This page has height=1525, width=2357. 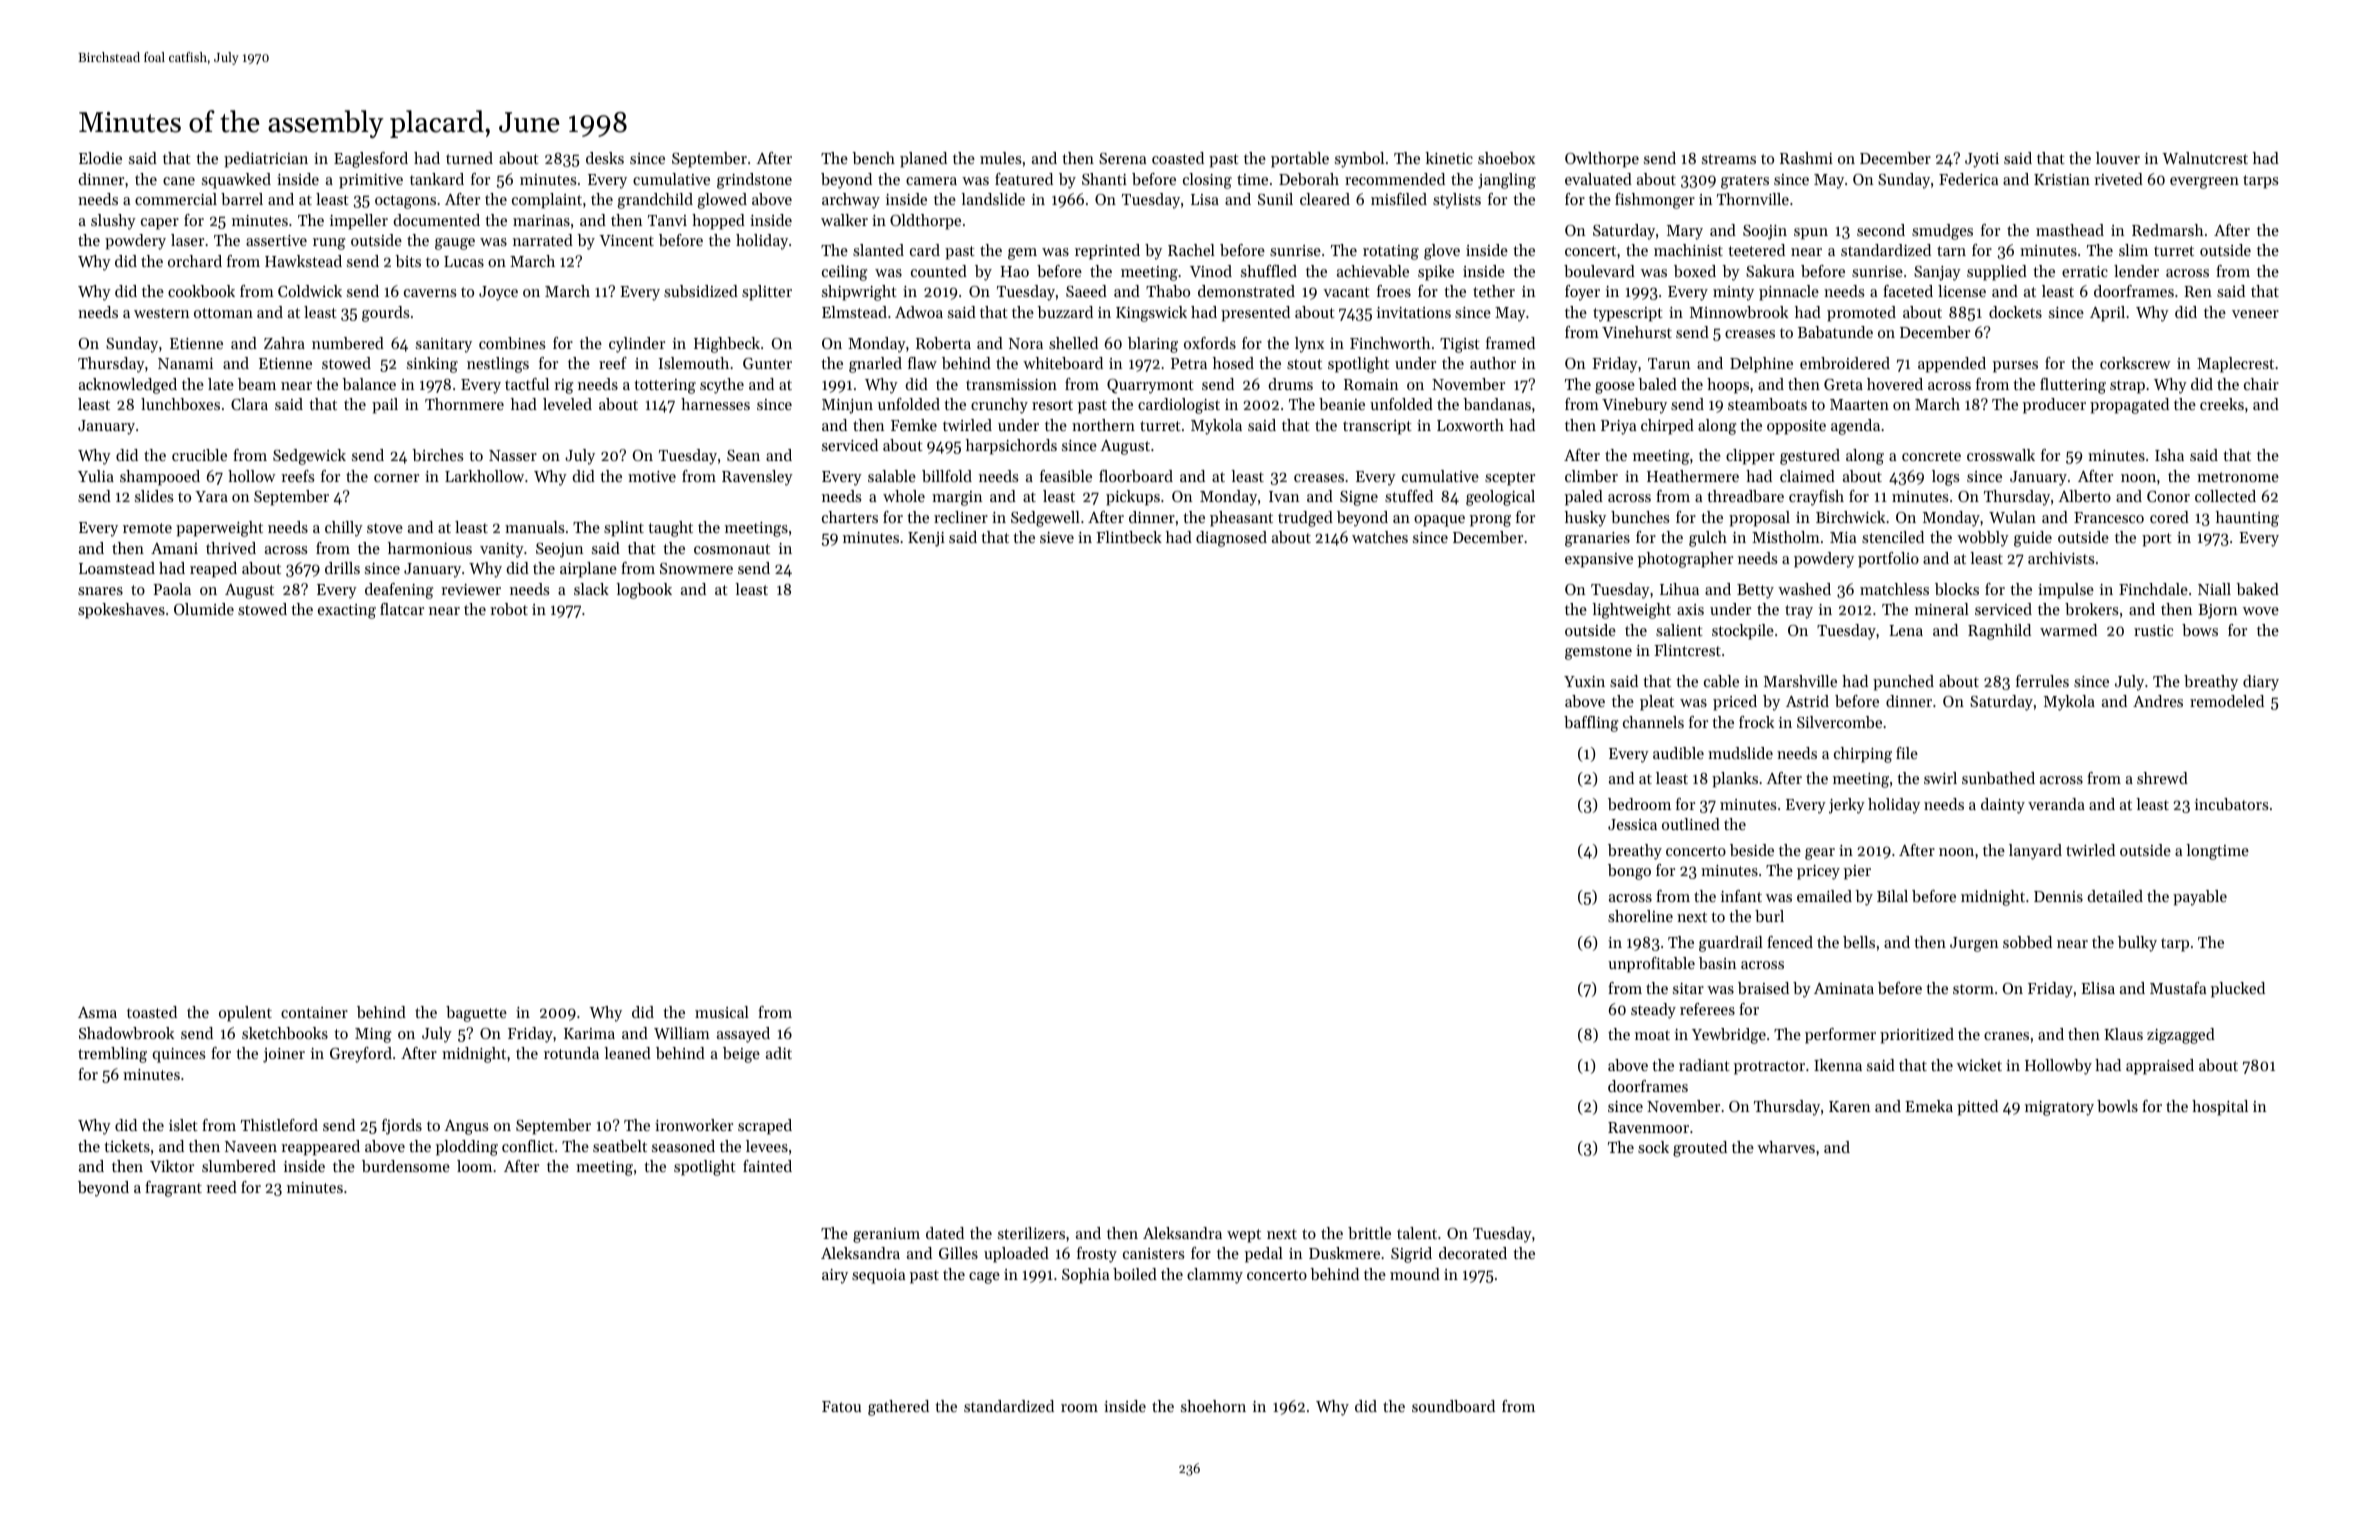 What do you see at coordinates (1729, 159) in the page?
I see `streams` at bounding box center [1729, 159].
